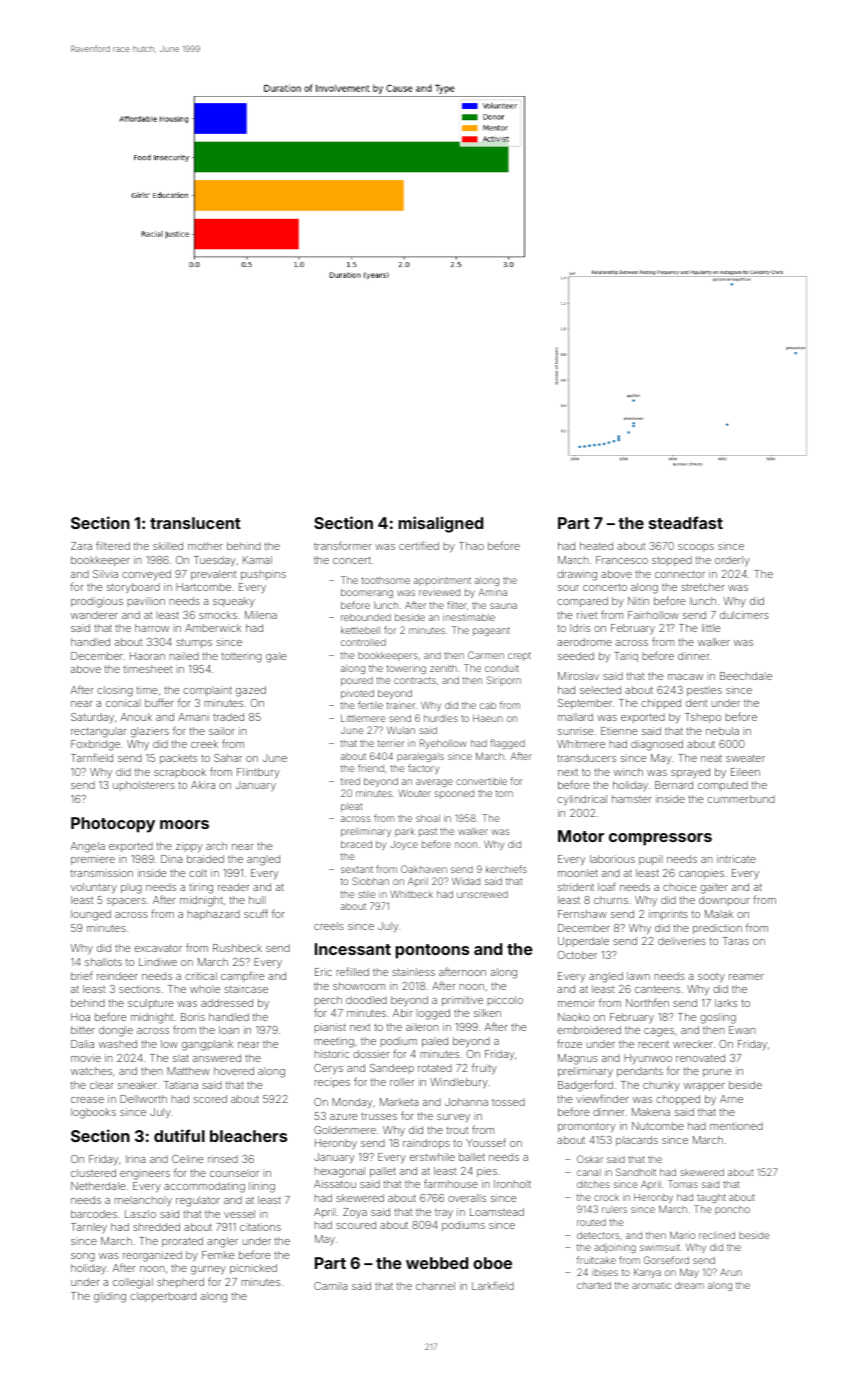 The height and width of the screenshot is (1400, 849). What do you see at coordinates (428, 818) in the screenshot?
I see `shoal` at bounding box center [428, 818].
